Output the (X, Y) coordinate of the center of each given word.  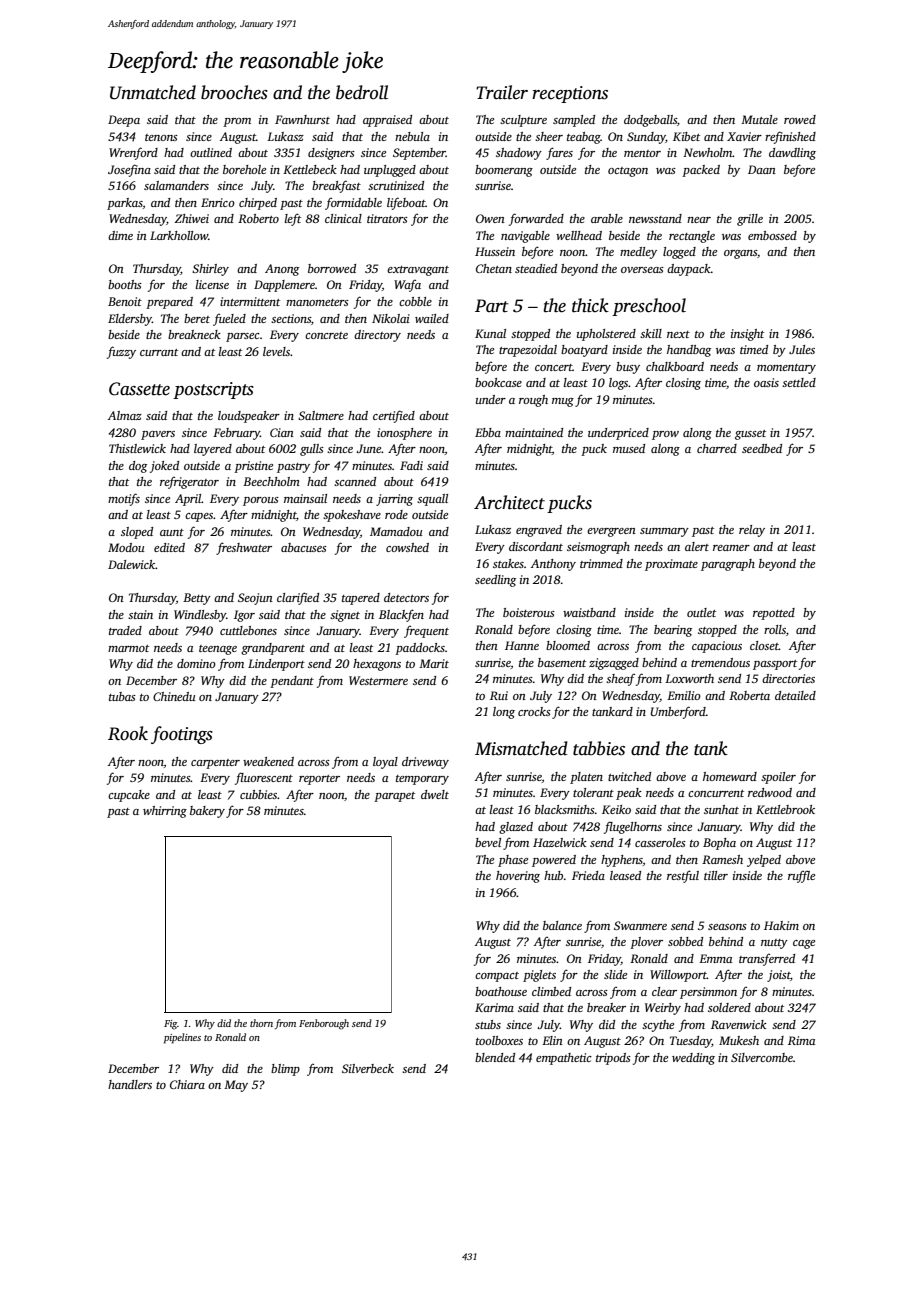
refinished (790, 137)
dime (120, 235)
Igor (244, 616)
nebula (412, 136)
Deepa (124, 121)
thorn (261, 1023)
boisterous (529, 612)
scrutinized (396, 185)
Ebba (488, 432)
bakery (207, 812)
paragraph (728, 565)
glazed (516, 828)
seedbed (762, 448)
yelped (764, 861)
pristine (253, 467)
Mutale (759, 119)
